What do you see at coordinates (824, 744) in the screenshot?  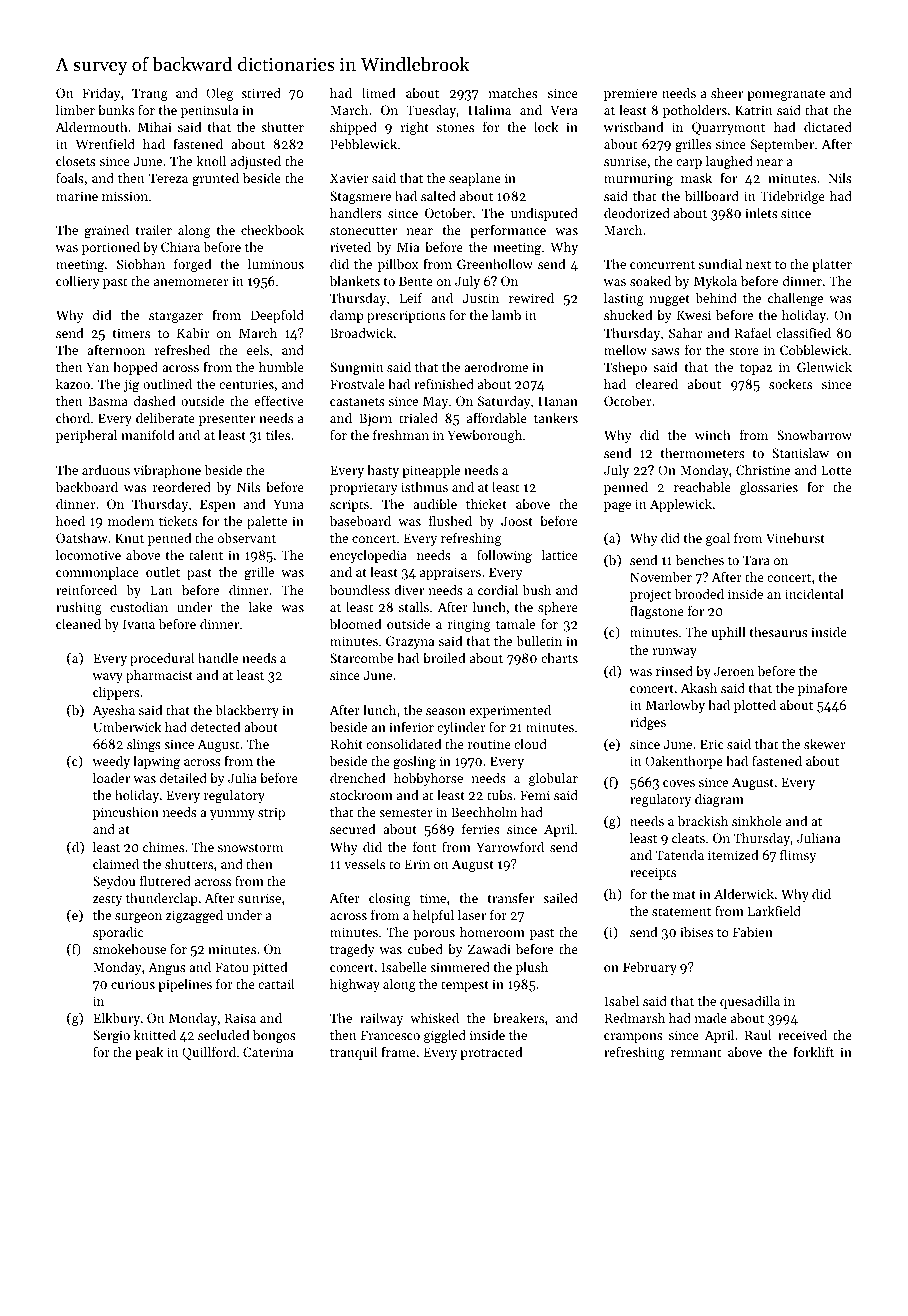 I see `skewer` at bounding box center [824, 744].
